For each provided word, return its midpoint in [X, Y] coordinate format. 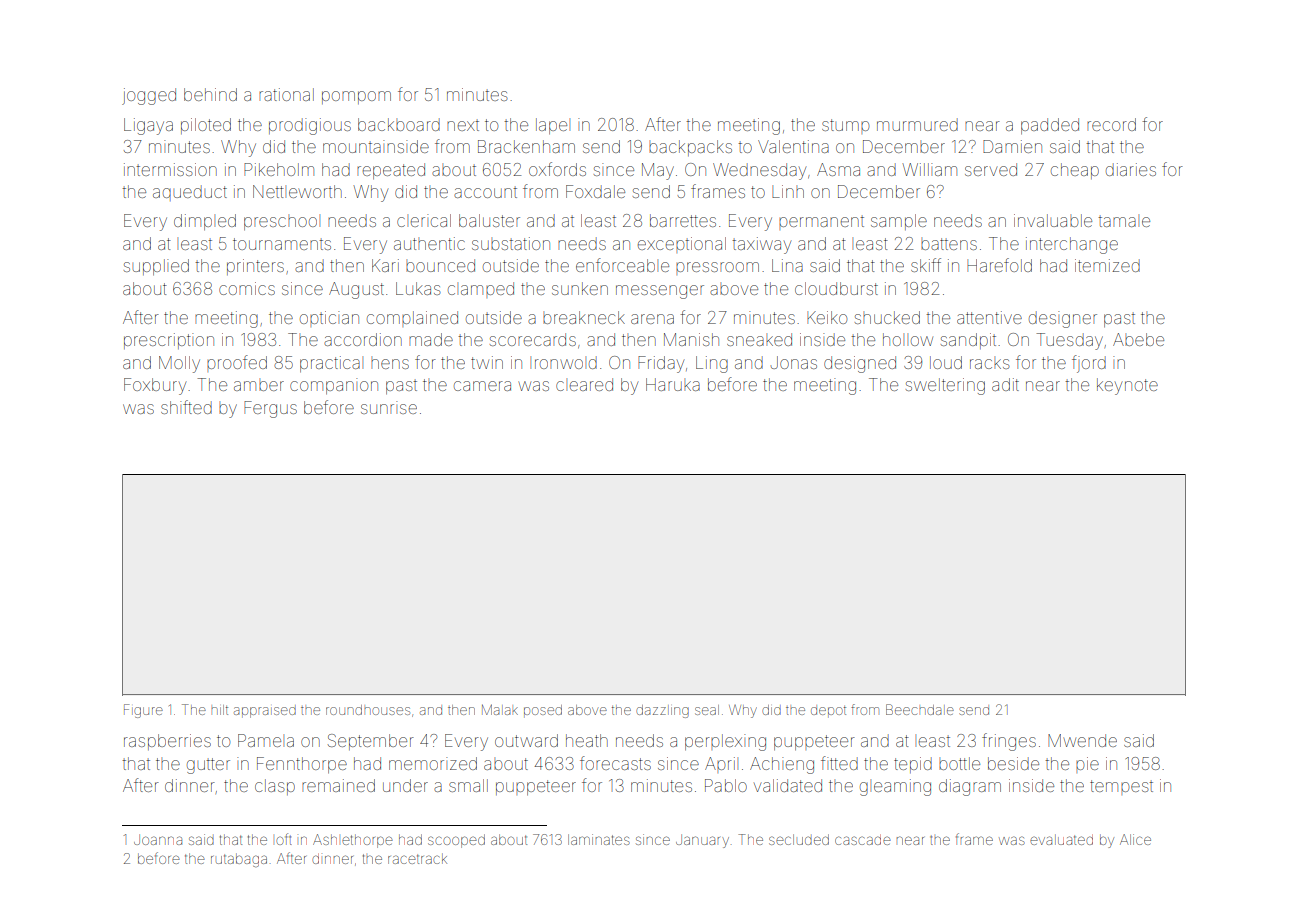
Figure [143, 711]
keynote [1127, 386]
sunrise [389, 407]
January [702, 841]
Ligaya [148, 126]
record [1111, 124]
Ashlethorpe [353, 841]
